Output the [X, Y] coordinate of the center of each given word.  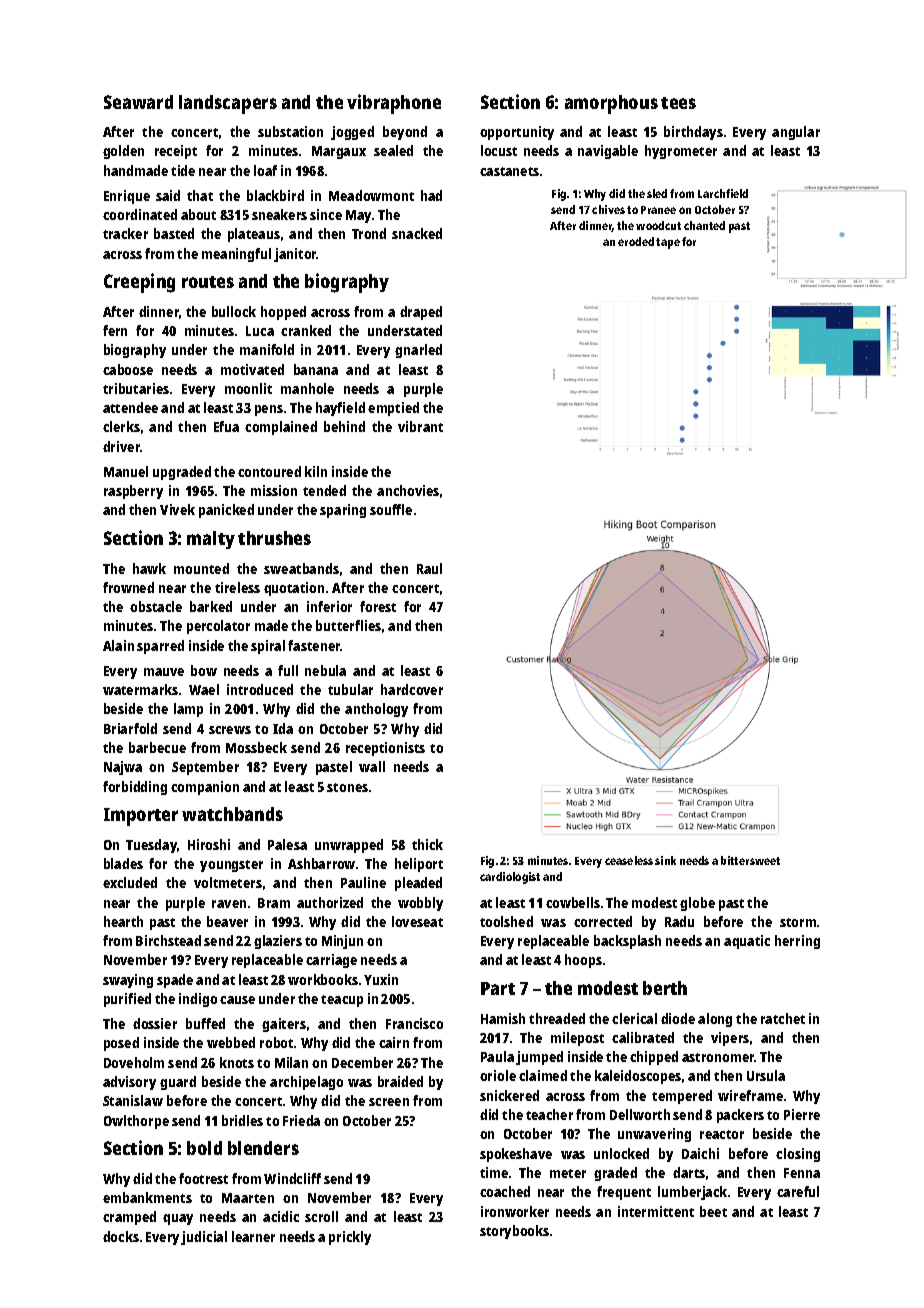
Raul [429, 568]
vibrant [420, 426]
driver [121, 446]
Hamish [503, 1018]
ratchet [783, 1018]
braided [400, 1081]
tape [668, 243]
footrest [203, 1178]
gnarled [418, 351]
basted [174, 233]
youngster [231, 866]
